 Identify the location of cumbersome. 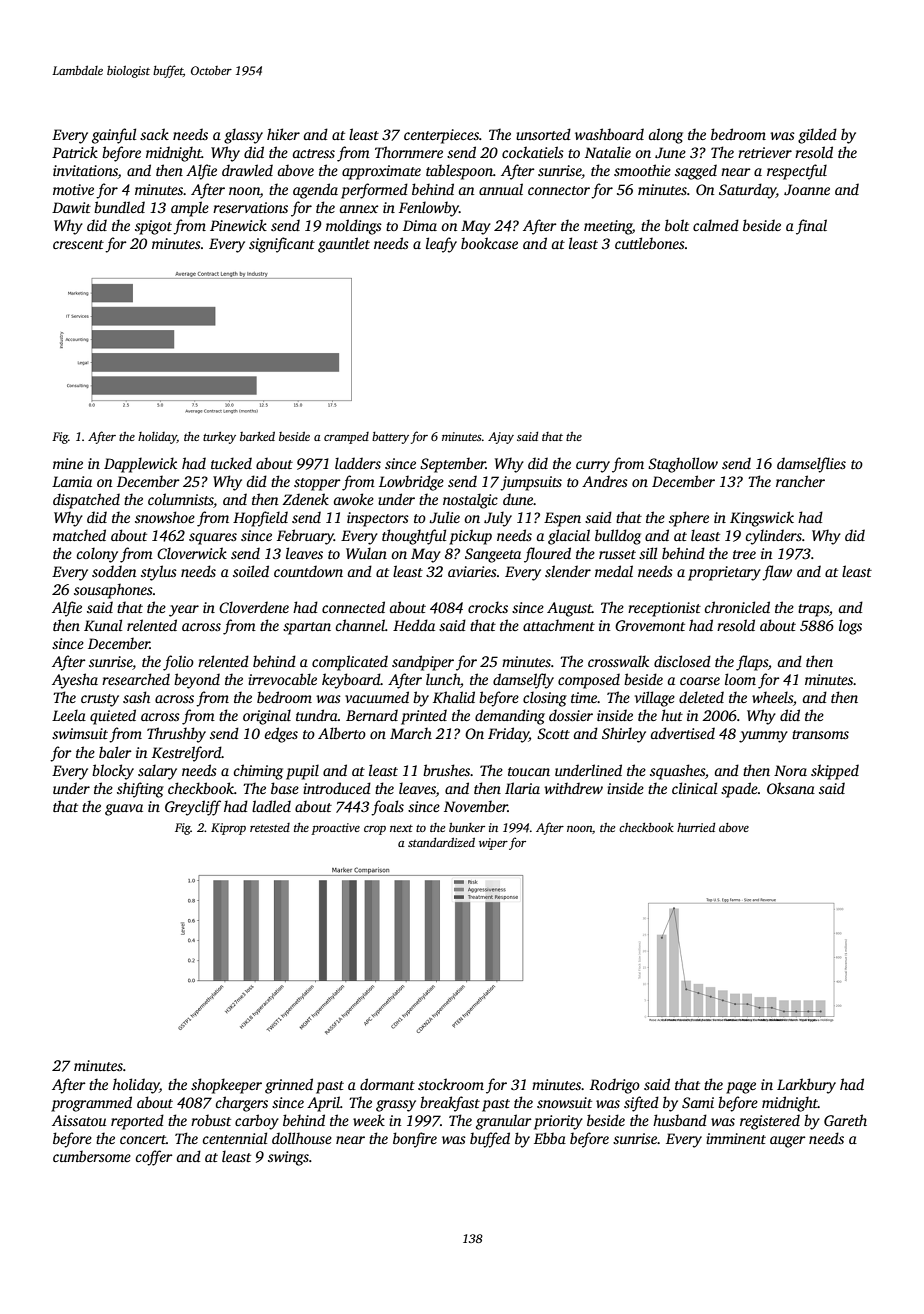
(92, 1156).
